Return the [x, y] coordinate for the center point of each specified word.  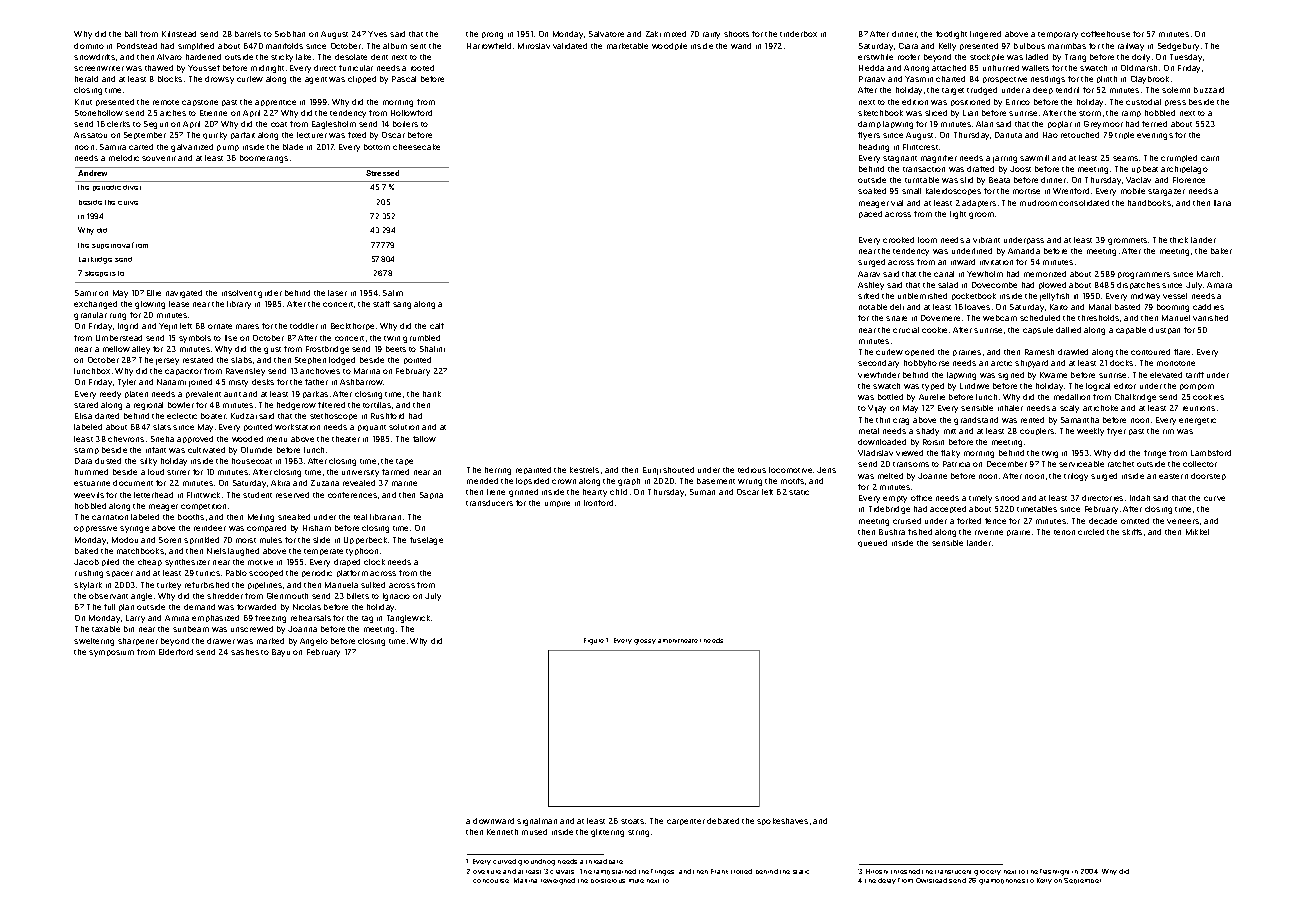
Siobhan [290, 34]
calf [437, 326]
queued [872, 543]
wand [741, 46]
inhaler [1010, 408]
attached [949, 68]
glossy [645, 642]
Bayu [281, 653]
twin [392, 338]
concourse [491, 881]
